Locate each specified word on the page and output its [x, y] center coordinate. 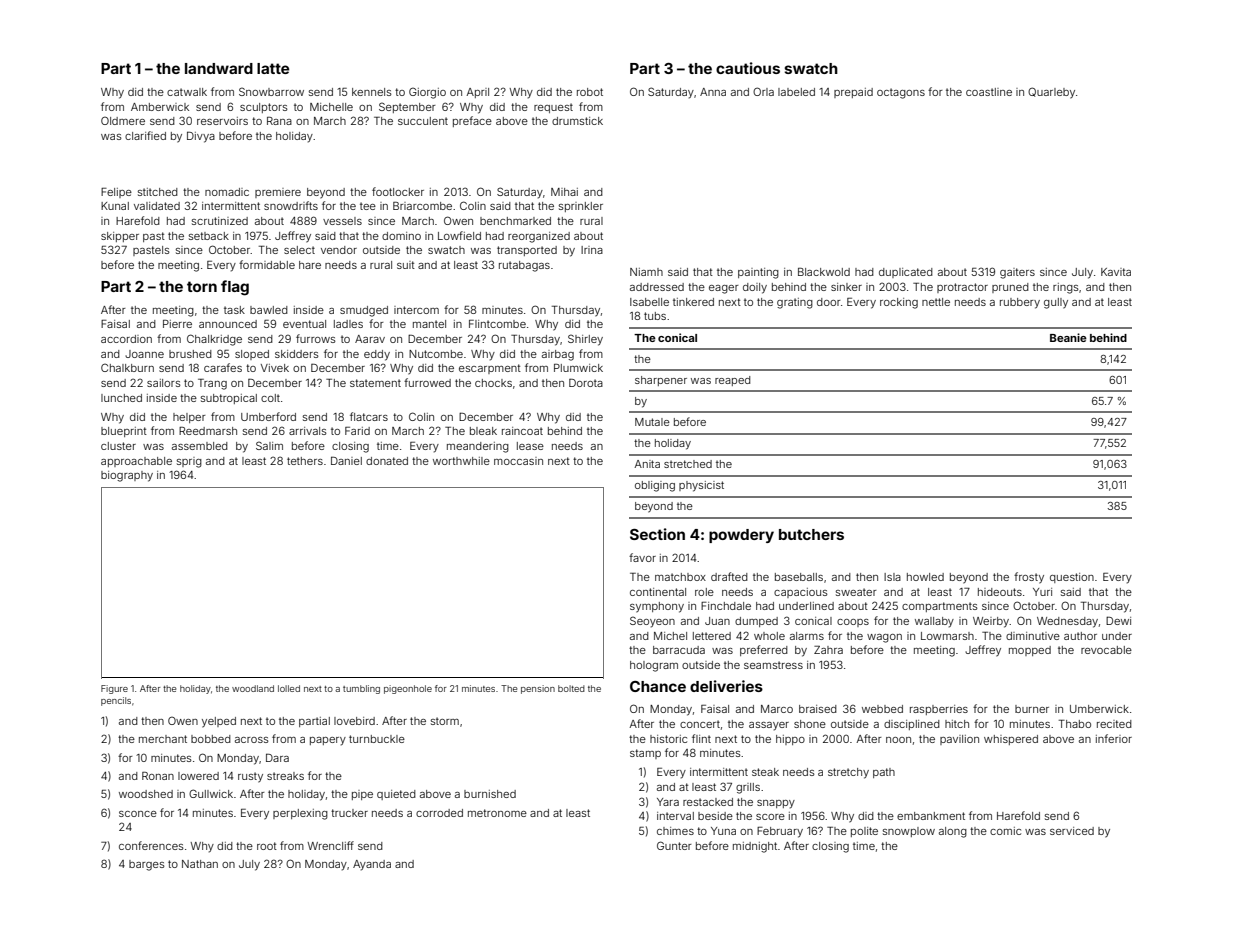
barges [147, 865]
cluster [118, 446]
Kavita [1116, 272]
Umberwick [1099, 709]
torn [202, 286]
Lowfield [459, 235]
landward [219, 68]
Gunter [674, 845]
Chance [658, 686]
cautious [748, 68]
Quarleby [1051, 93]
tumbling [361, 689]
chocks [493, 383]
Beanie [1068, 337]
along [953, 832]
